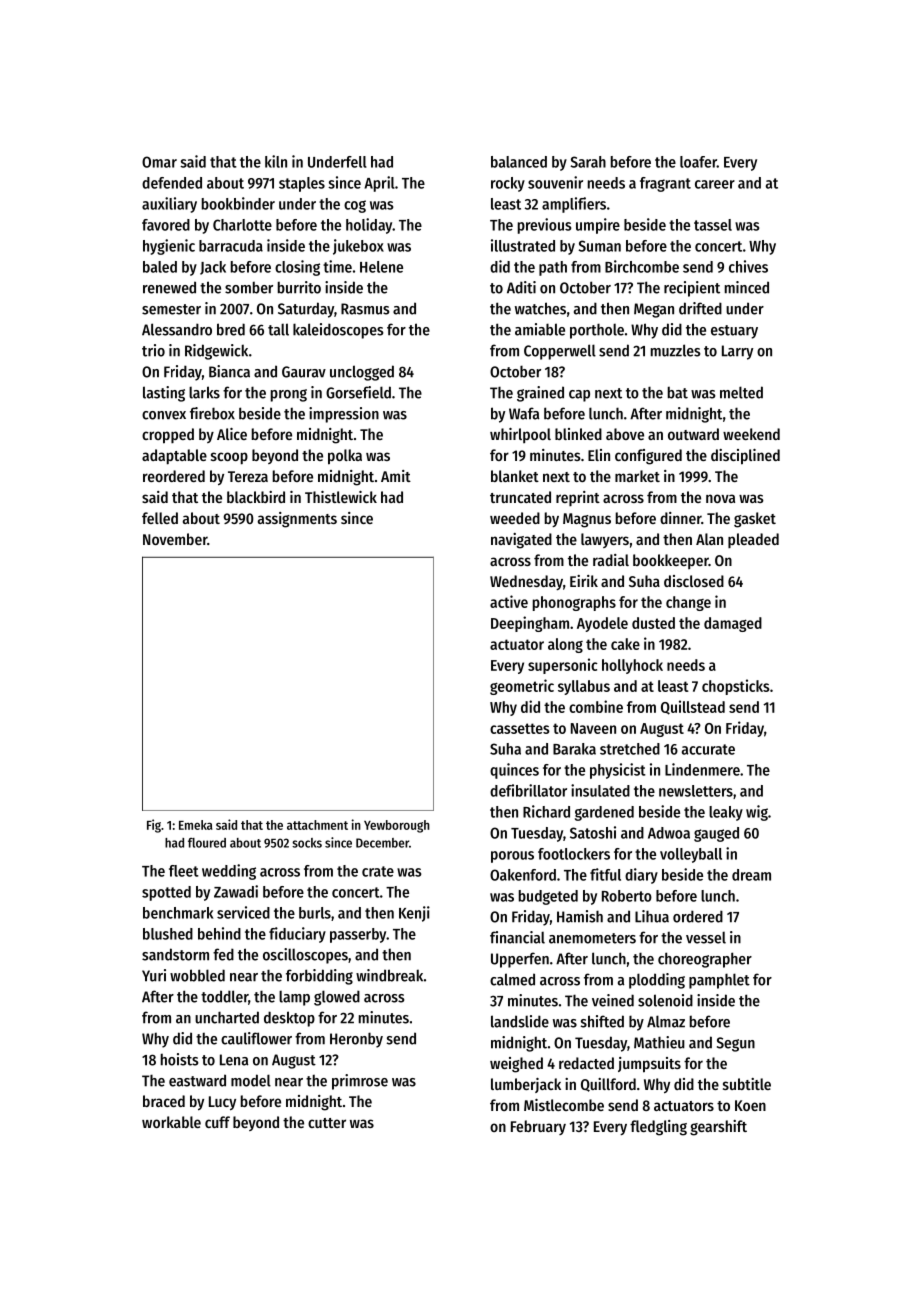 This screenshot has width=924, height=1311. Describe the element at coordinates (360, 1082) in the screenshot. I see `primrose` at that location.
